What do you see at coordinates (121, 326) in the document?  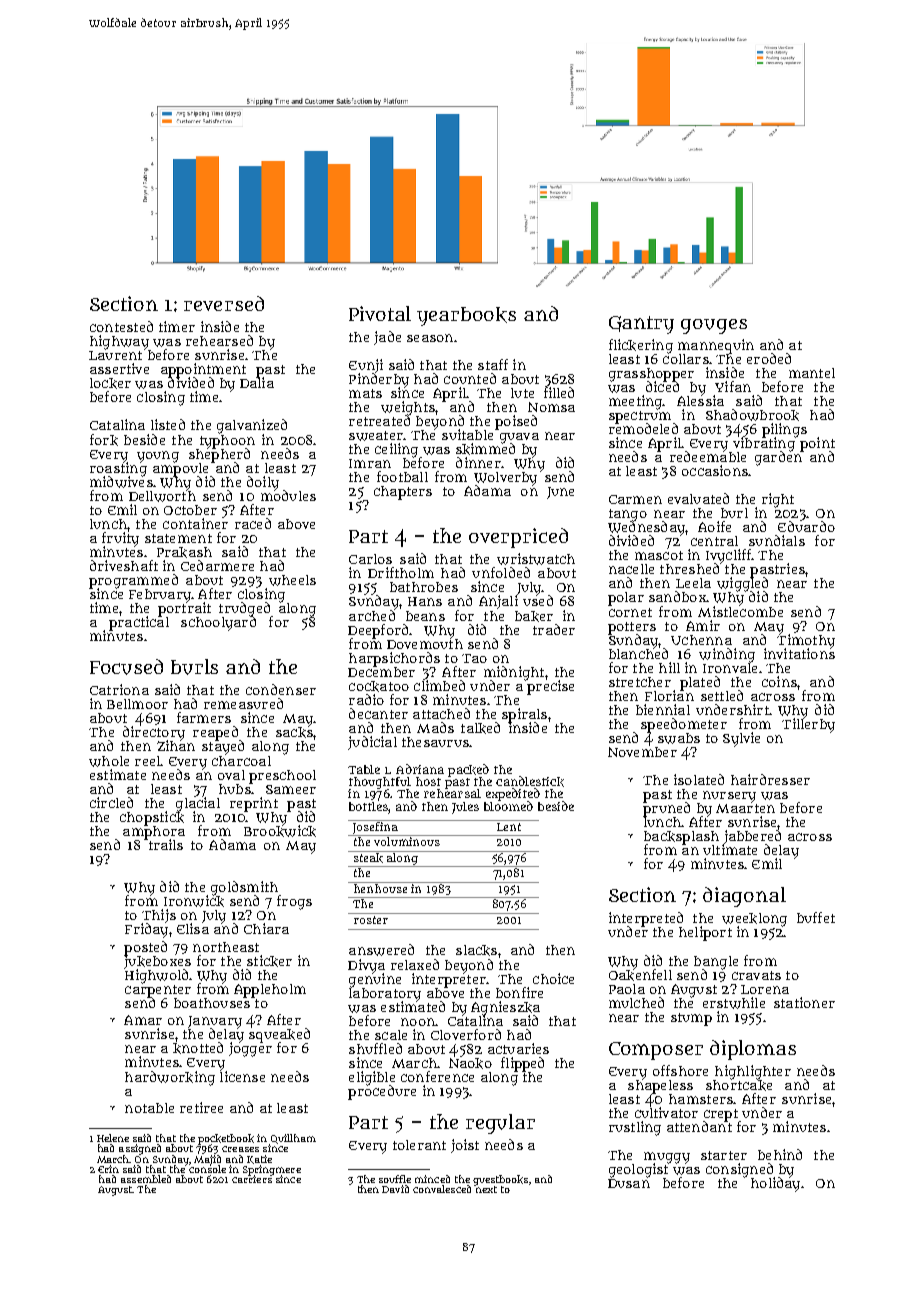 I see `contested` at bounding box center [121, 326].
